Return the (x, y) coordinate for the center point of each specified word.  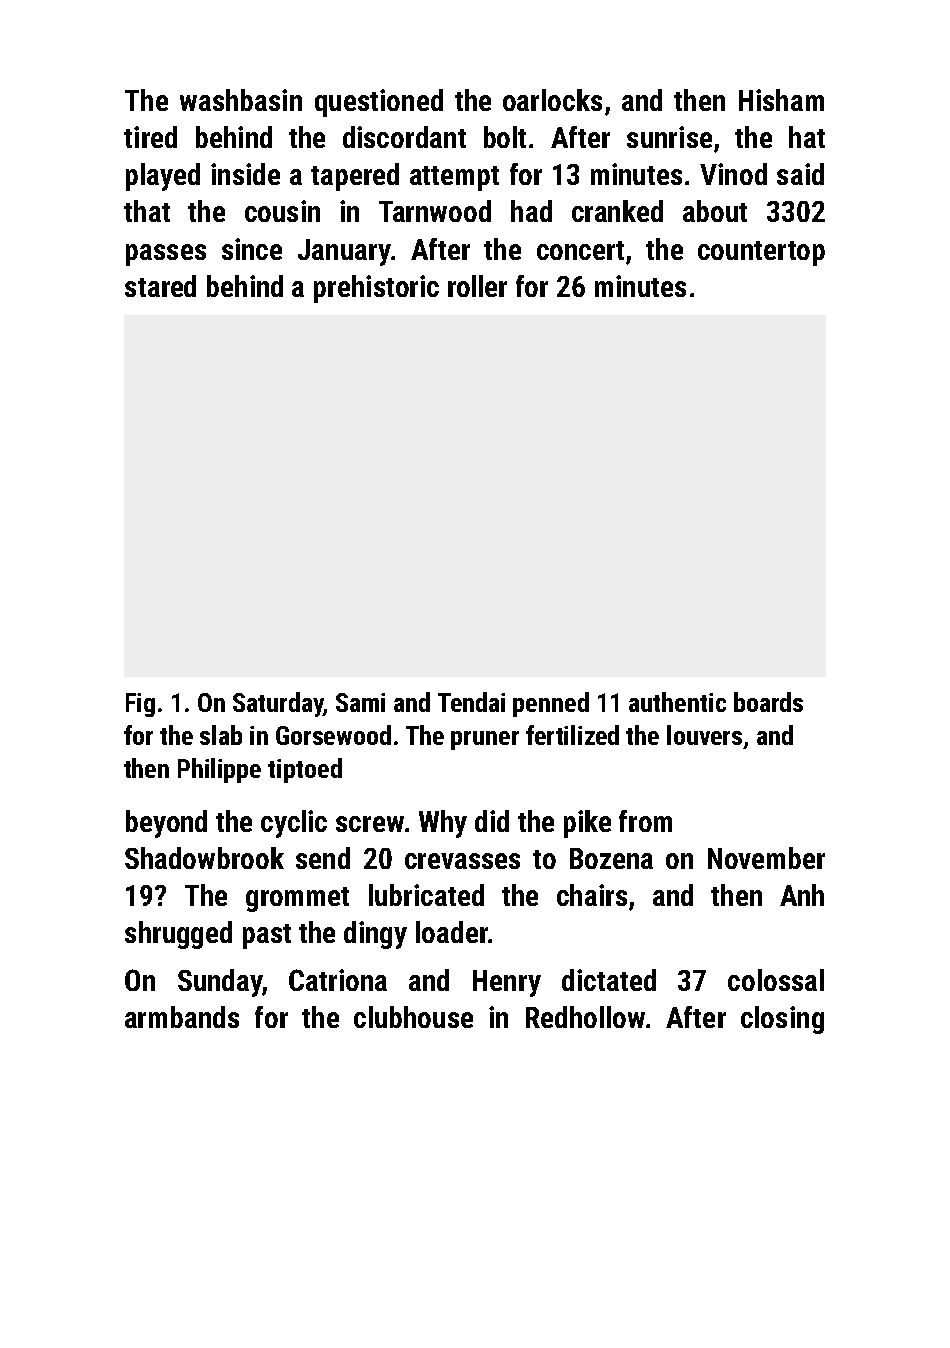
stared (160, 286)
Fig (140, 705)
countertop (761, 253)
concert (580, 250)
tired (150, 137)
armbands (182, 1017)
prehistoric (376, 289)
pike (587, 824)
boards (768, 702)
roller (477, 286)
